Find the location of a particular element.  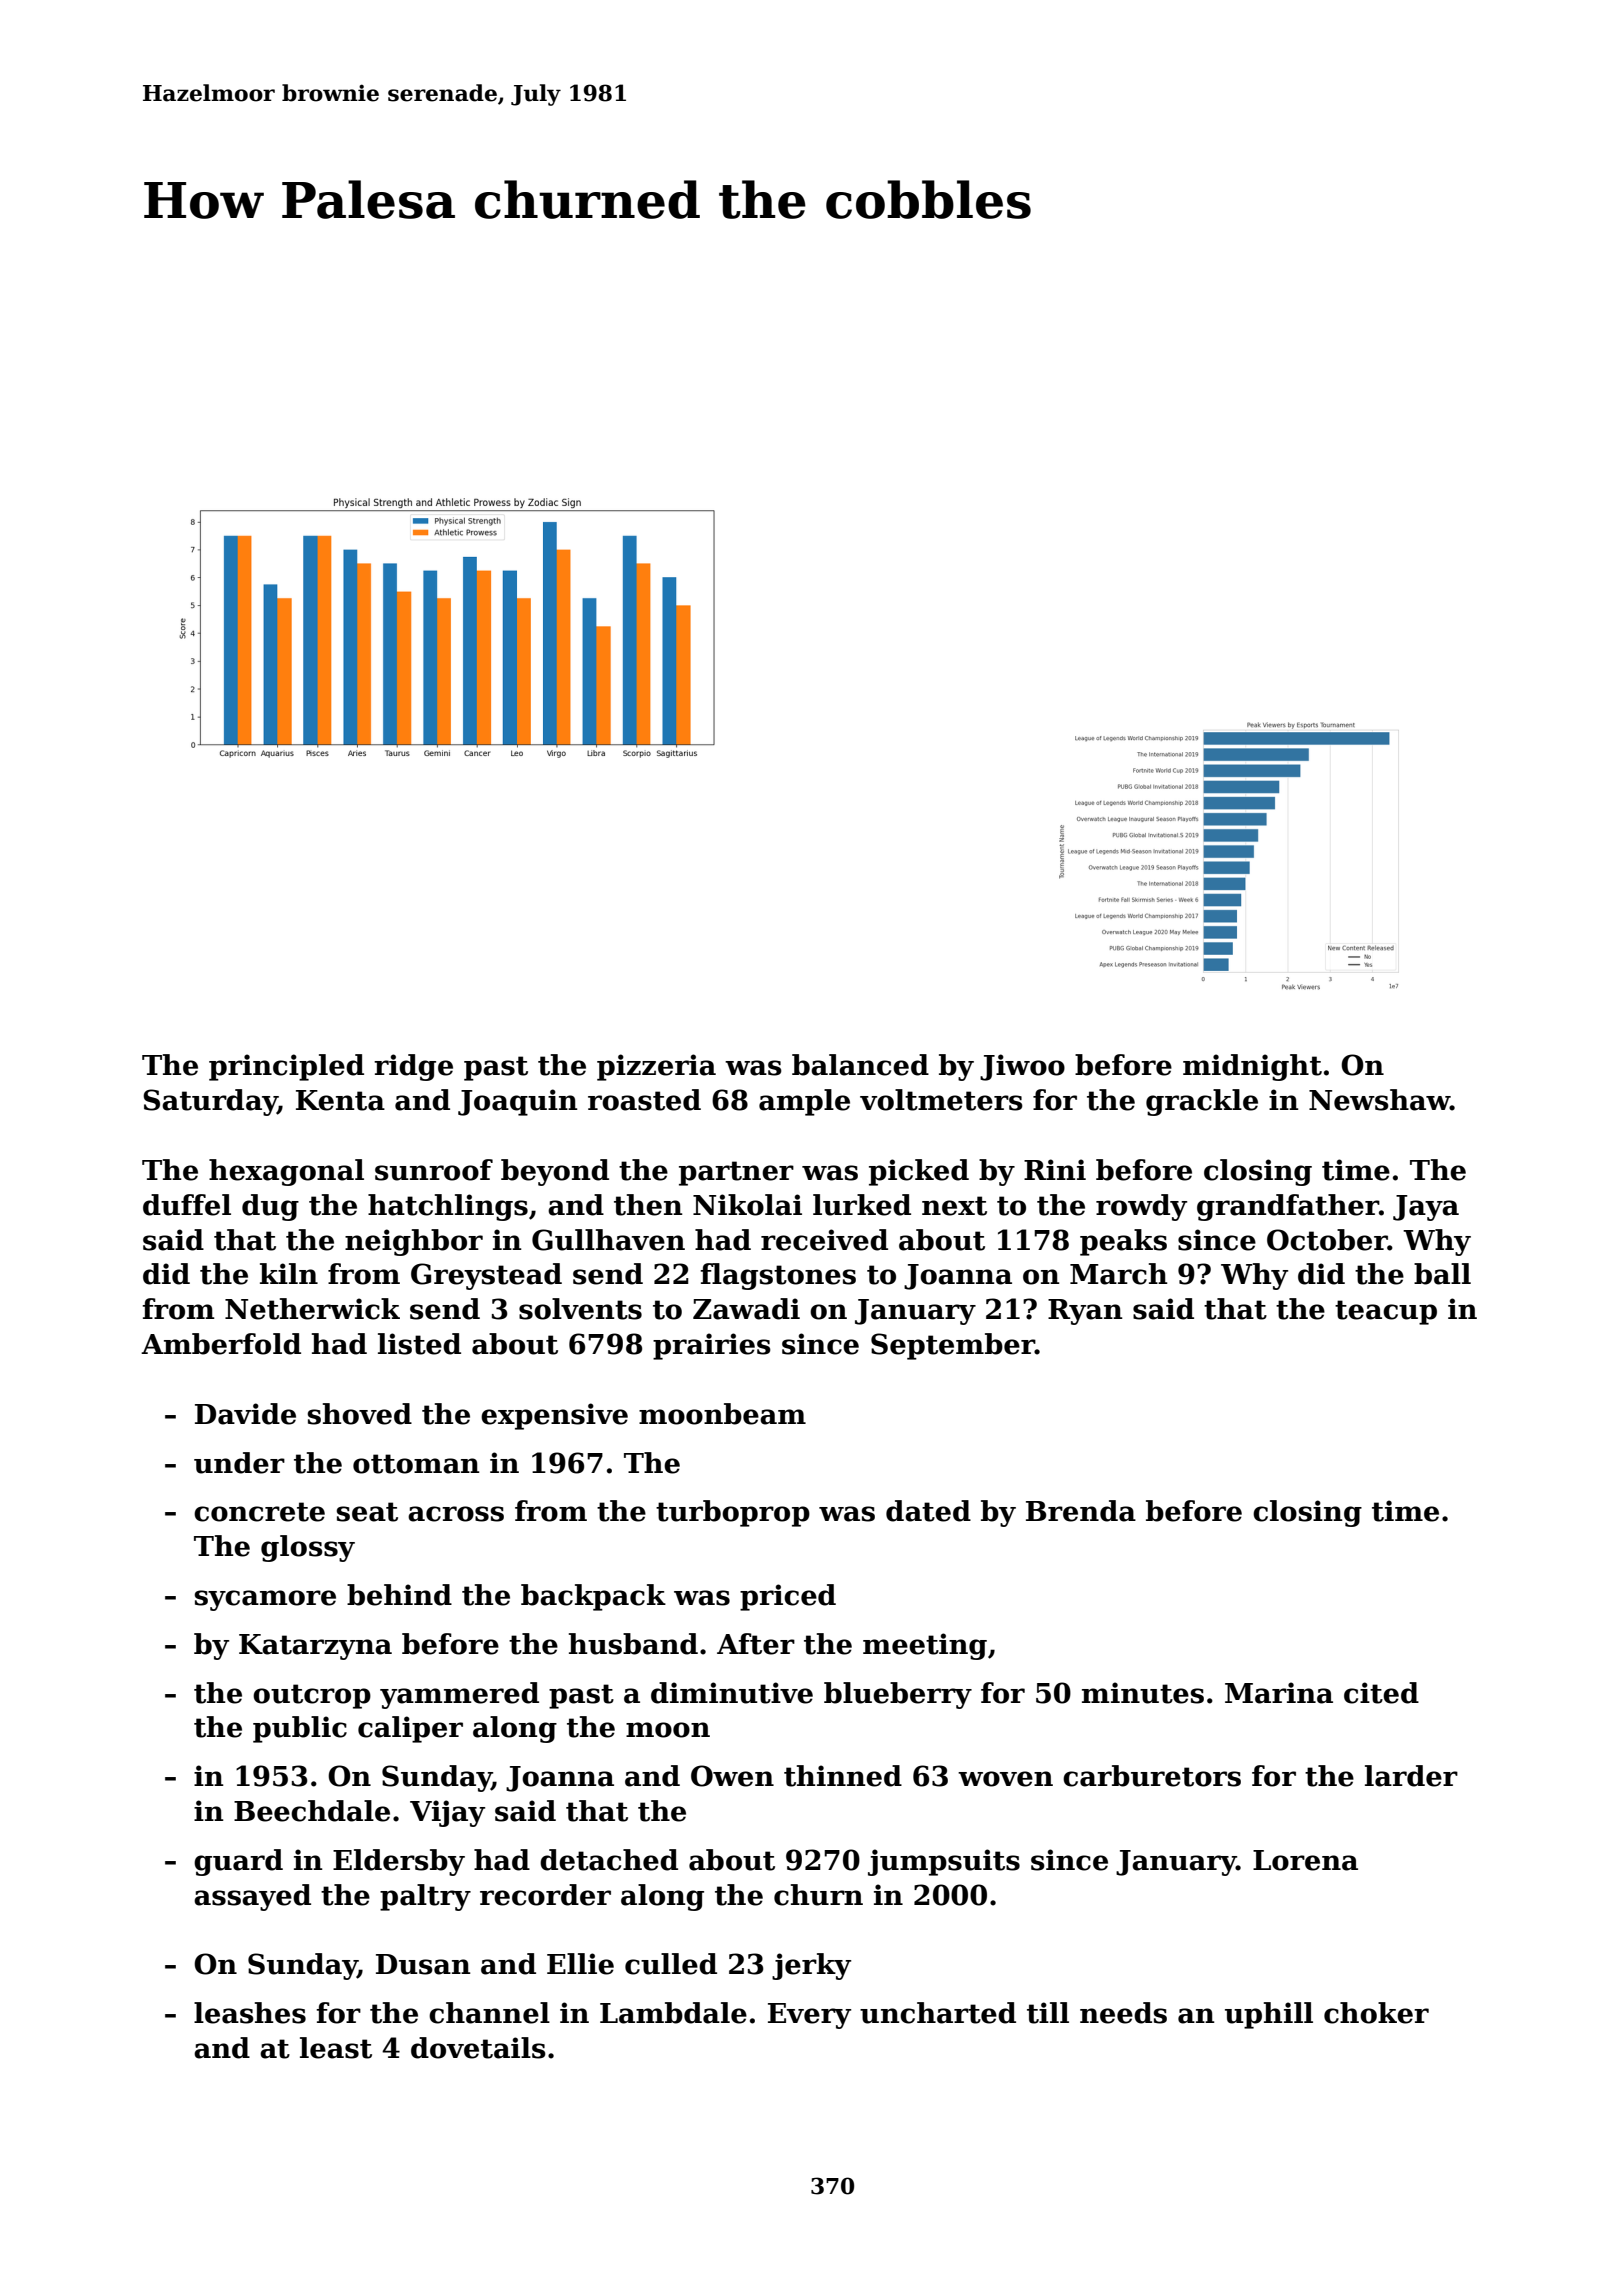

Kenta is located at coordinates (340, 1100).
